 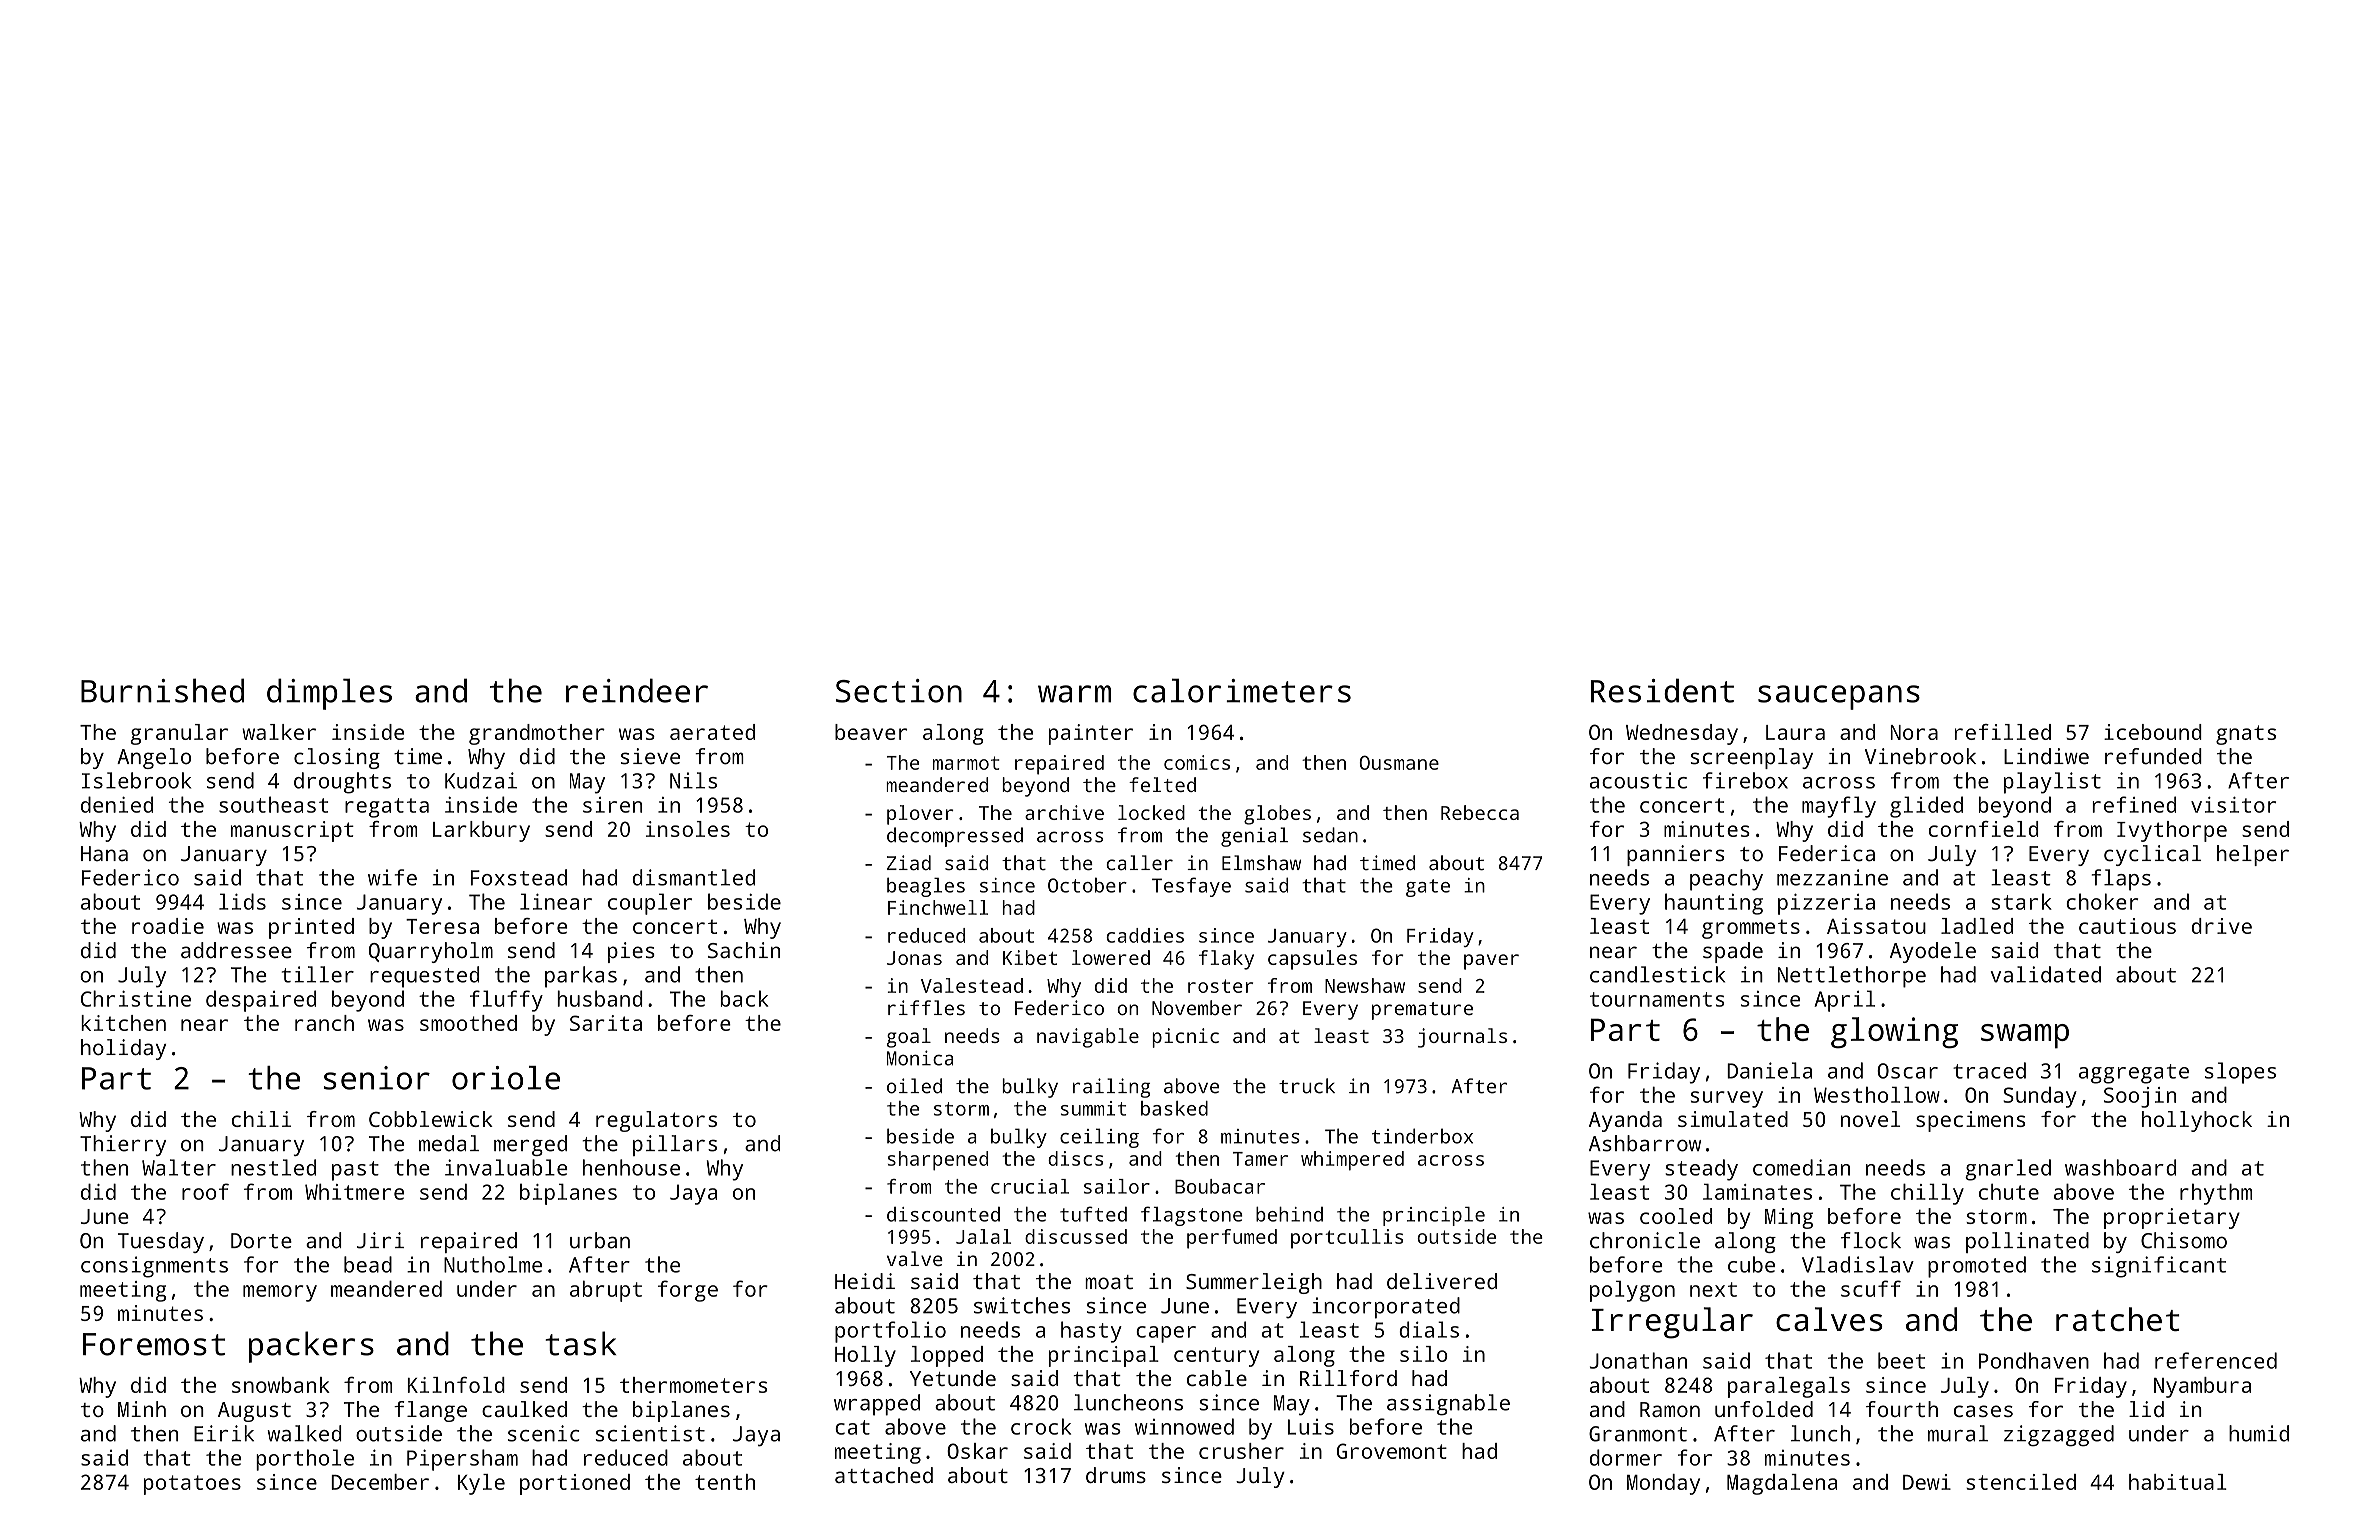 I want to click on Chisomo, so click(x=2184, y=1240).
